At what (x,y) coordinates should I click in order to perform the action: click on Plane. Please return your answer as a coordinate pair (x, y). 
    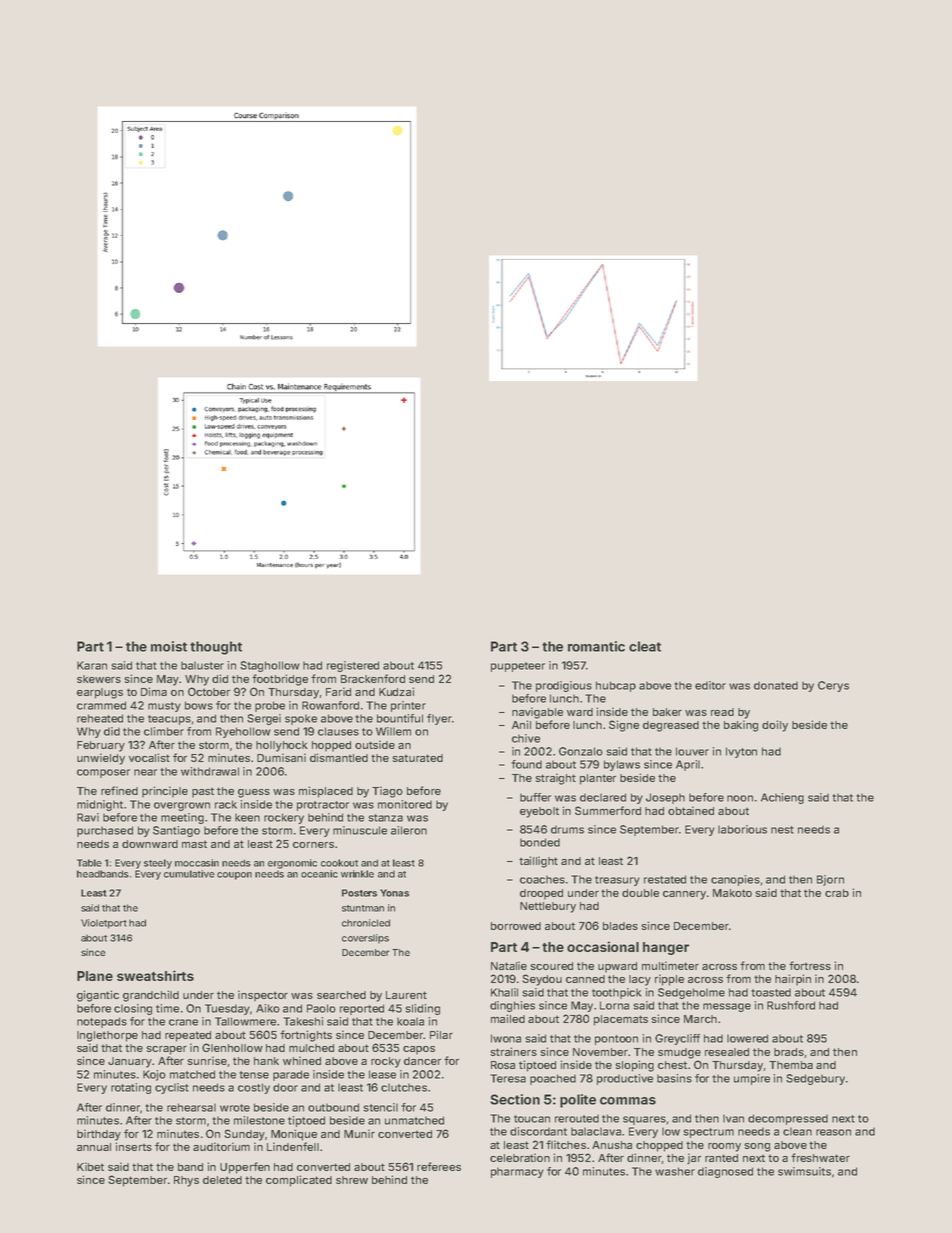
    Looking at the image, I should click on (95, 976).
